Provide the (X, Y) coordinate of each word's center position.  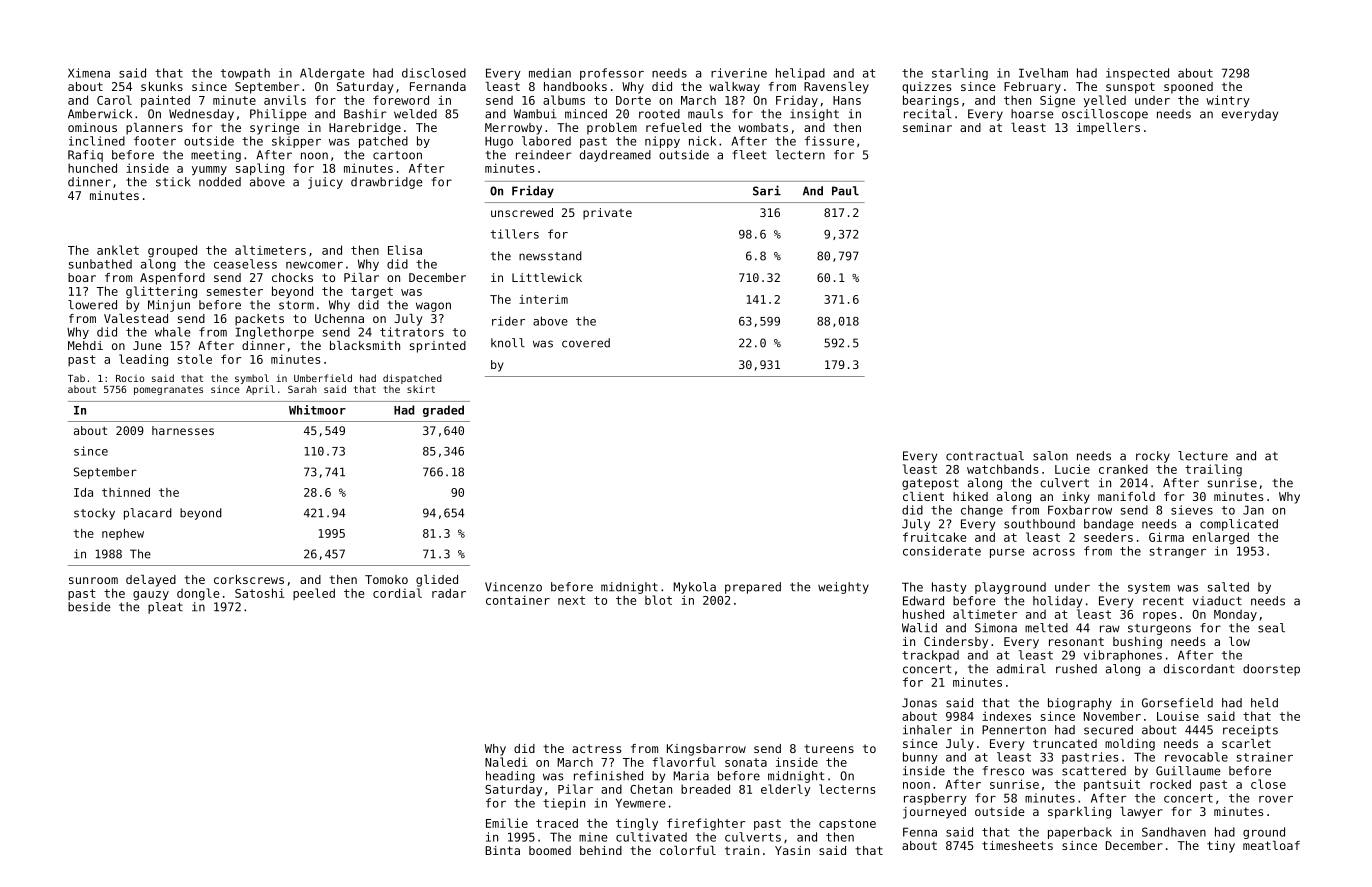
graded (443, 411)
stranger (1178, 552)
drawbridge (387, 183)
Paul (845, 191)
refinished (608, 776)
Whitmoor (317, 410)
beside (89, 607)
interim (543, 299)
